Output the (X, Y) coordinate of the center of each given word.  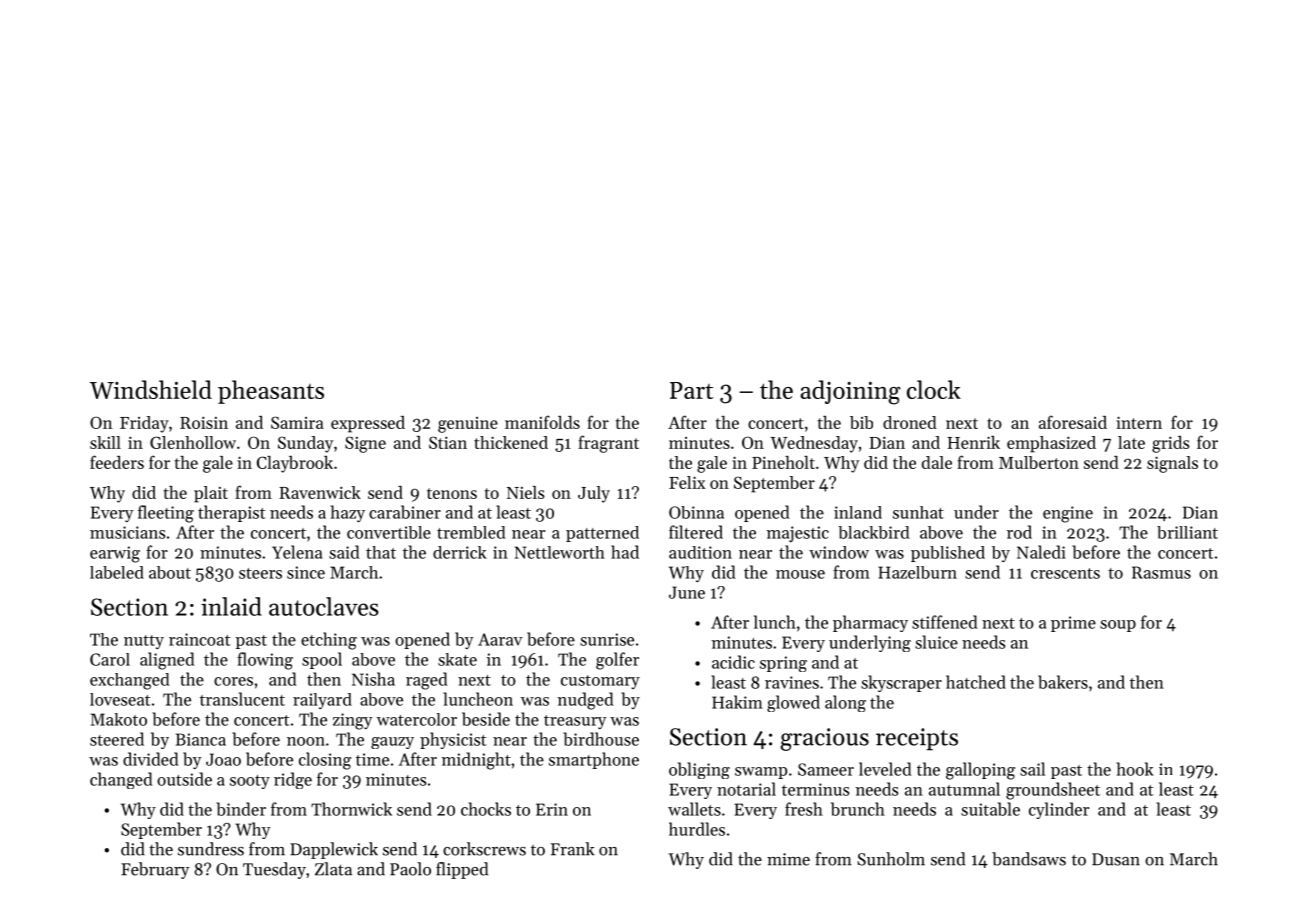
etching (329, 641)
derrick (460, 552)
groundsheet (1053, 791)
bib (861, 422)
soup (1118, 626)
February (155, 870)
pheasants (271, 392)
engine (1068, 514)
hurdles (697, 829)
